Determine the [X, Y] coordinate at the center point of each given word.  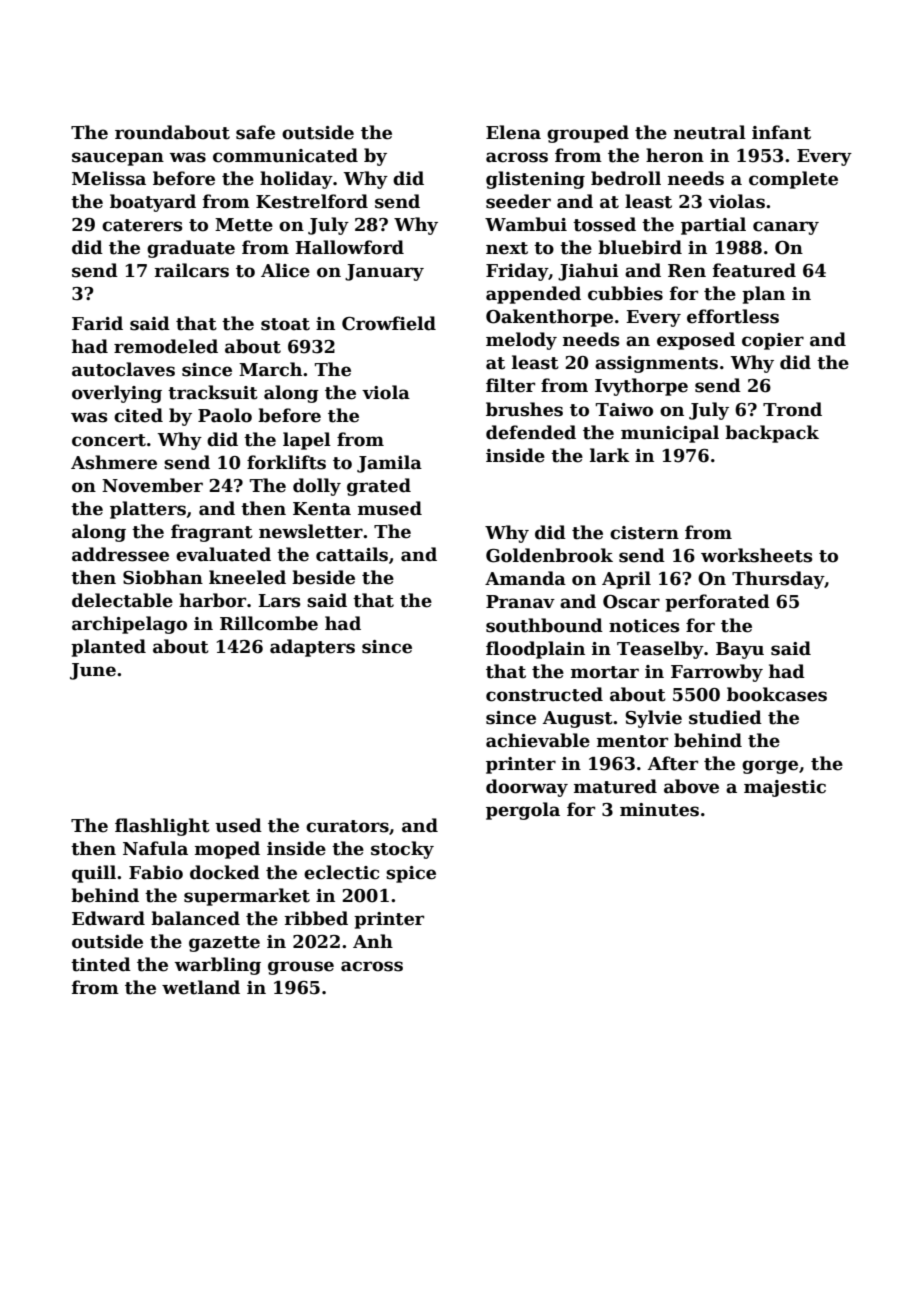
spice [411, 874]
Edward [108, 918]
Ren [687, 271]
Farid [97, 323]
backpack [772, 434]
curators [347, 826]
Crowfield [389, 323]
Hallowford [349, 247]
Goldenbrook [549, 555]
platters [148, 510]
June [93, 671]
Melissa [109, 178]
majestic [785, 788]
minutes [659, 810]
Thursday [778, 580]
